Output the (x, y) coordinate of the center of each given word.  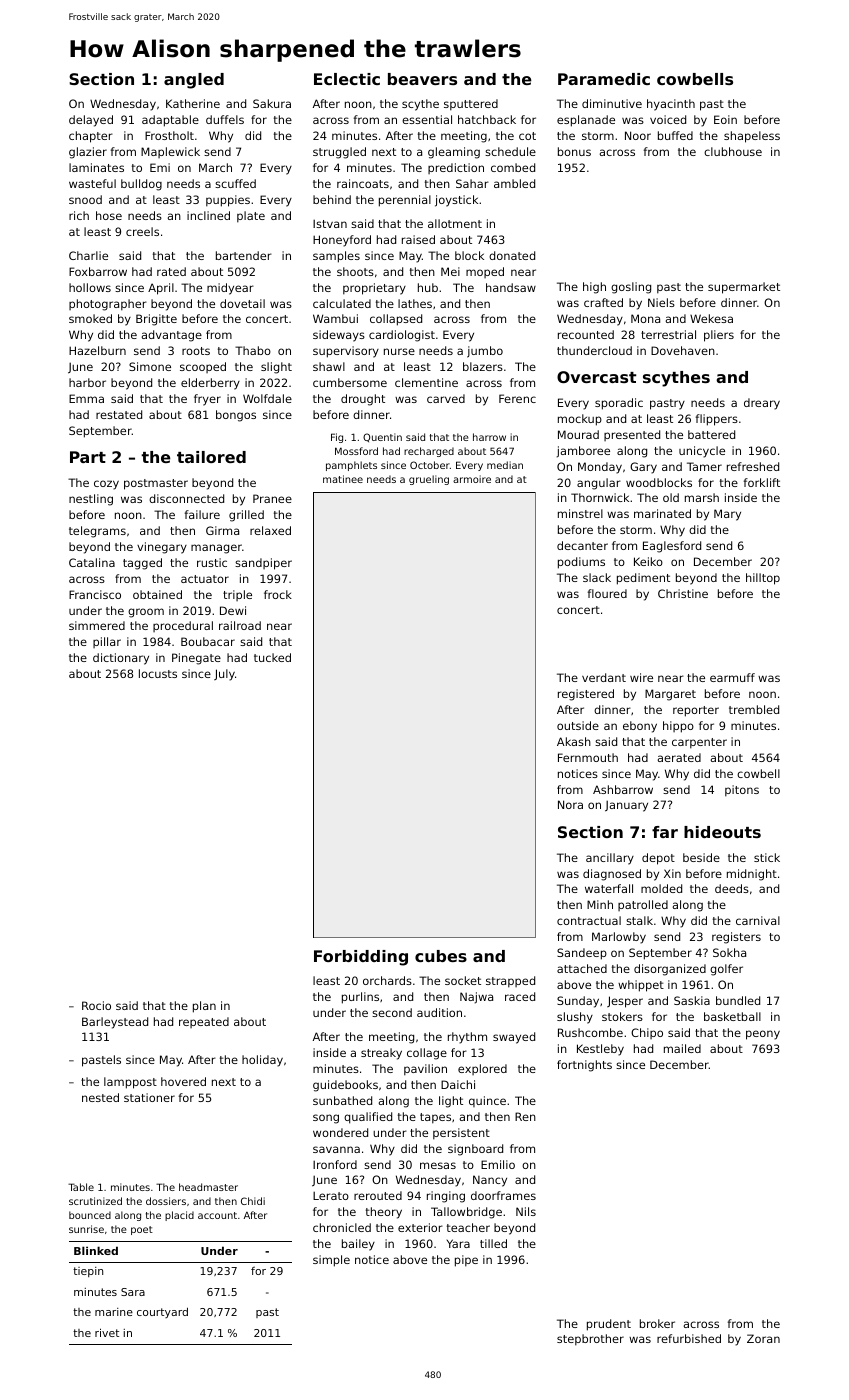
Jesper (625, 1002)
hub (428, 287)
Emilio (498, 1164)
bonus (574, 151)
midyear (230, 289)
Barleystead (115, 1023)
